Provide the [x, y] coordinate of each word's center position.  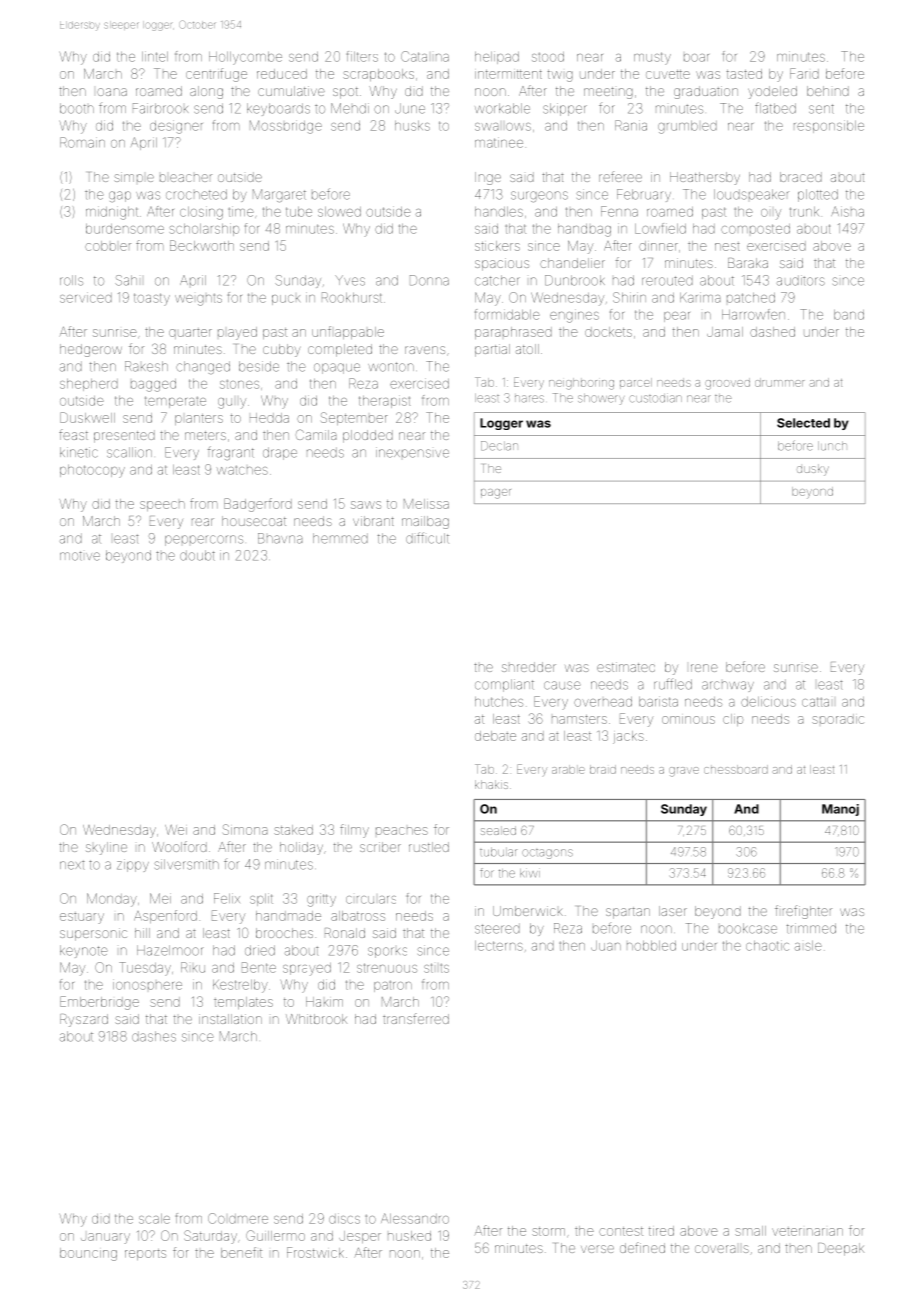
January [105, 1238]
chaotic [767, 945]
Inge [488, 178]
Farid [804, 73]
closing [201, 213]
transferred [416, 1018]
